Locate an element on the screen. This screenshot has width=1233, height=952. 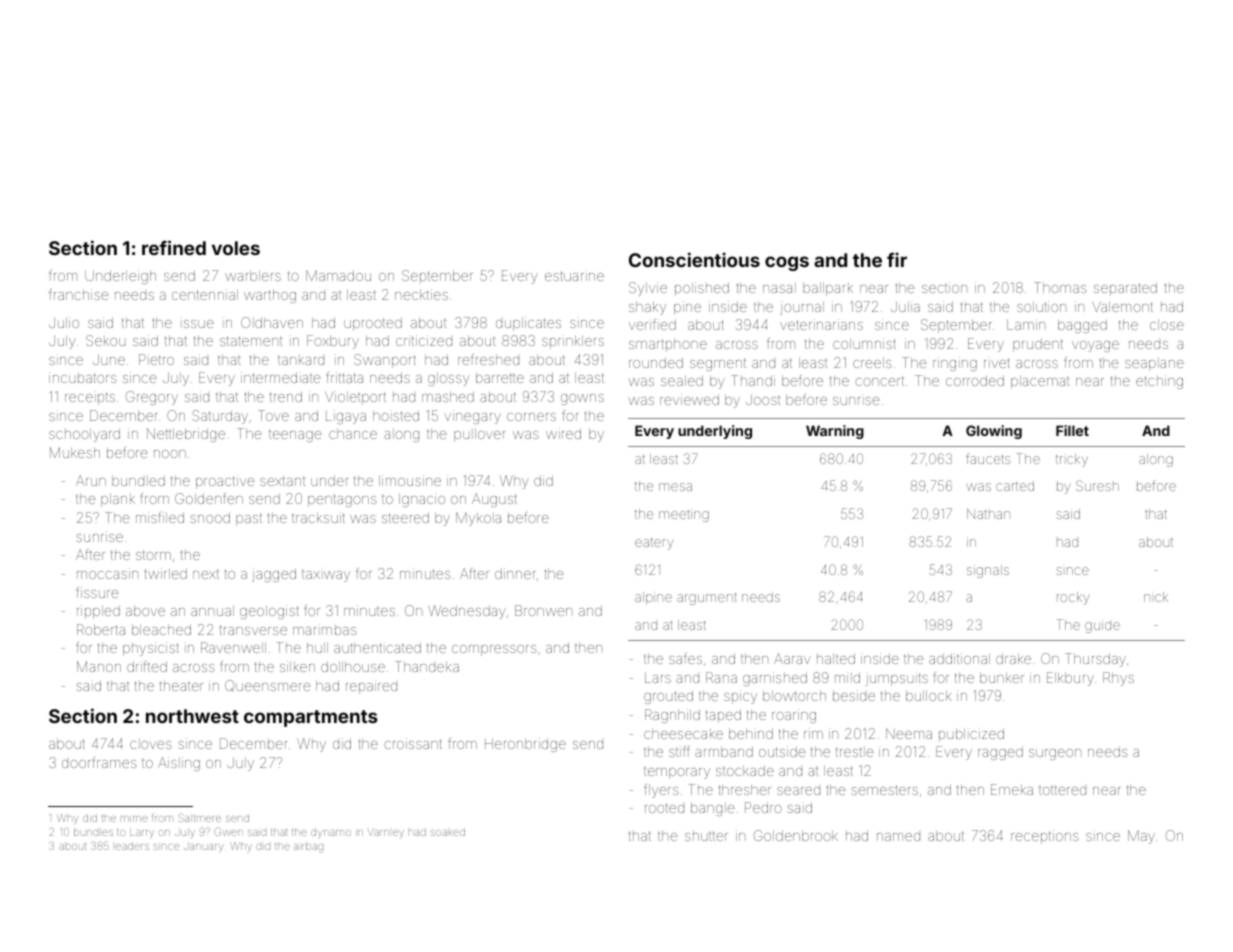
Nathan is located at coordinates (988, 514).
